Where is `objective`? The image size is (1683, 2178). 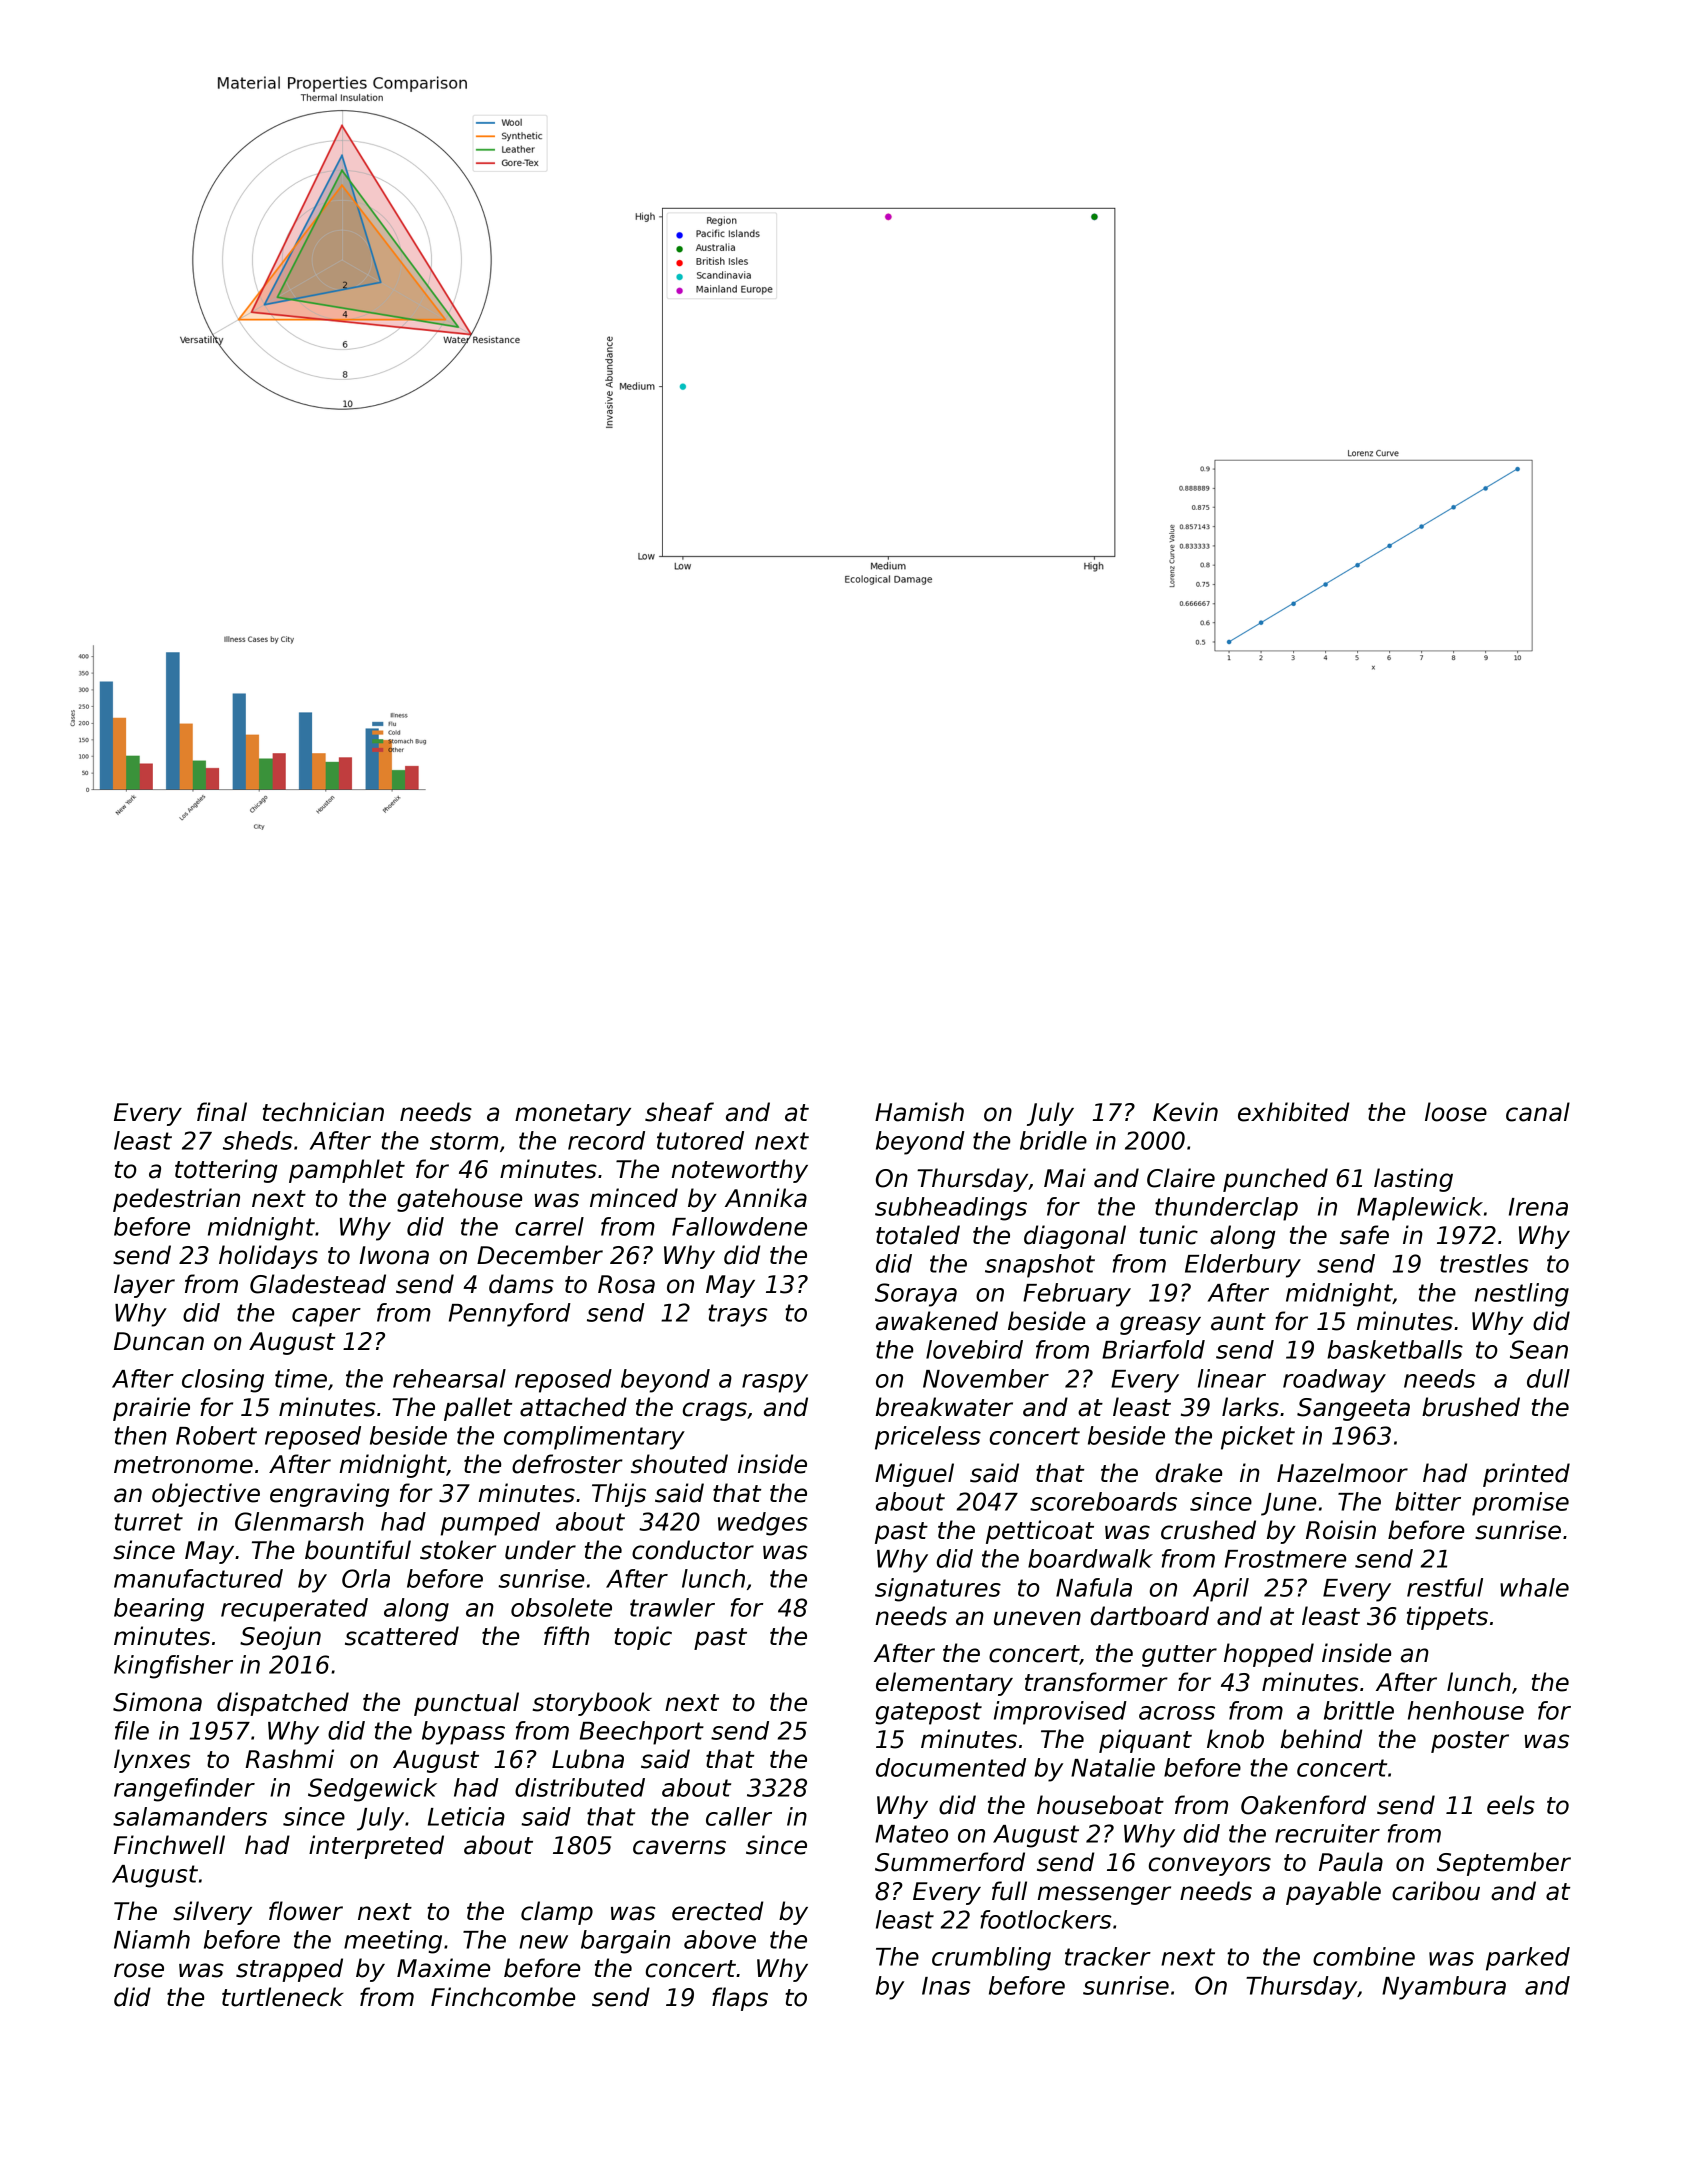
objective is located at coordinates (206, 1495).
